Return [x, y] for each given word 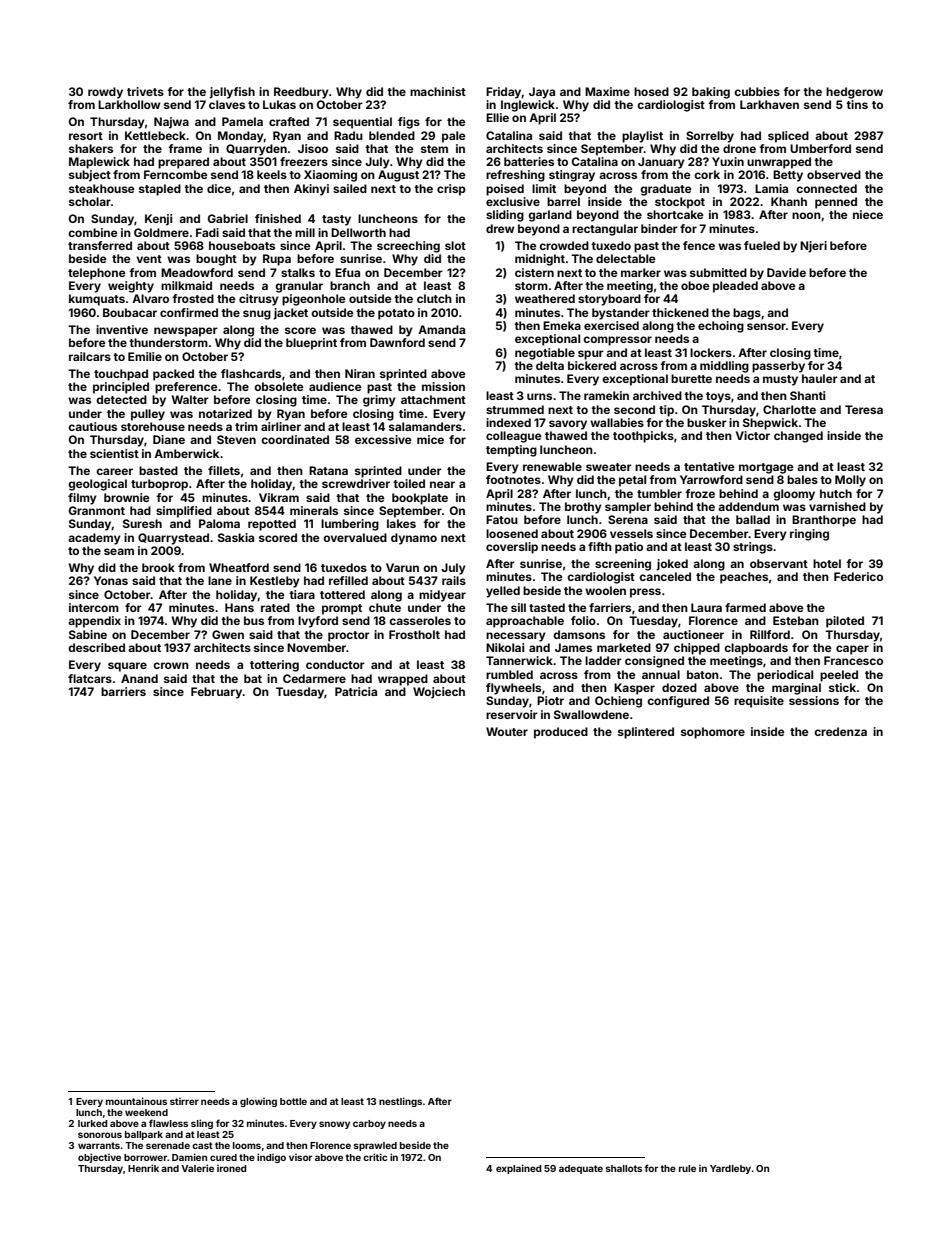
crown [171, 665]
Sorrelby [710, 137]
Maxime [607, 91]
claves [227, 104]
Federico [858, 576]
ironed [232, 1168]
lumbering [350, 525]
